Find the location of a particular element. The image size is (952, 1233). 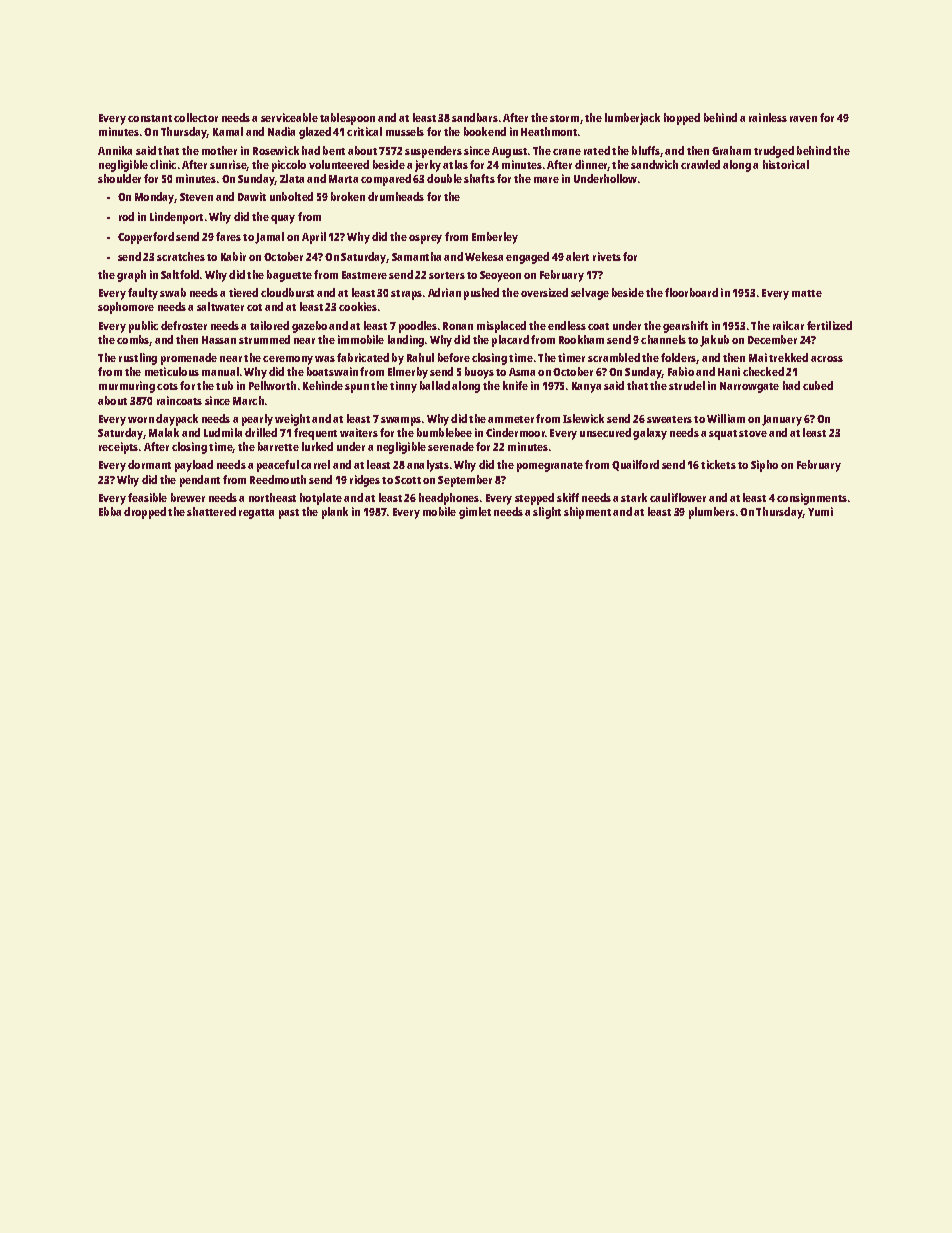

clinic is located at coordinates (163, 164).
